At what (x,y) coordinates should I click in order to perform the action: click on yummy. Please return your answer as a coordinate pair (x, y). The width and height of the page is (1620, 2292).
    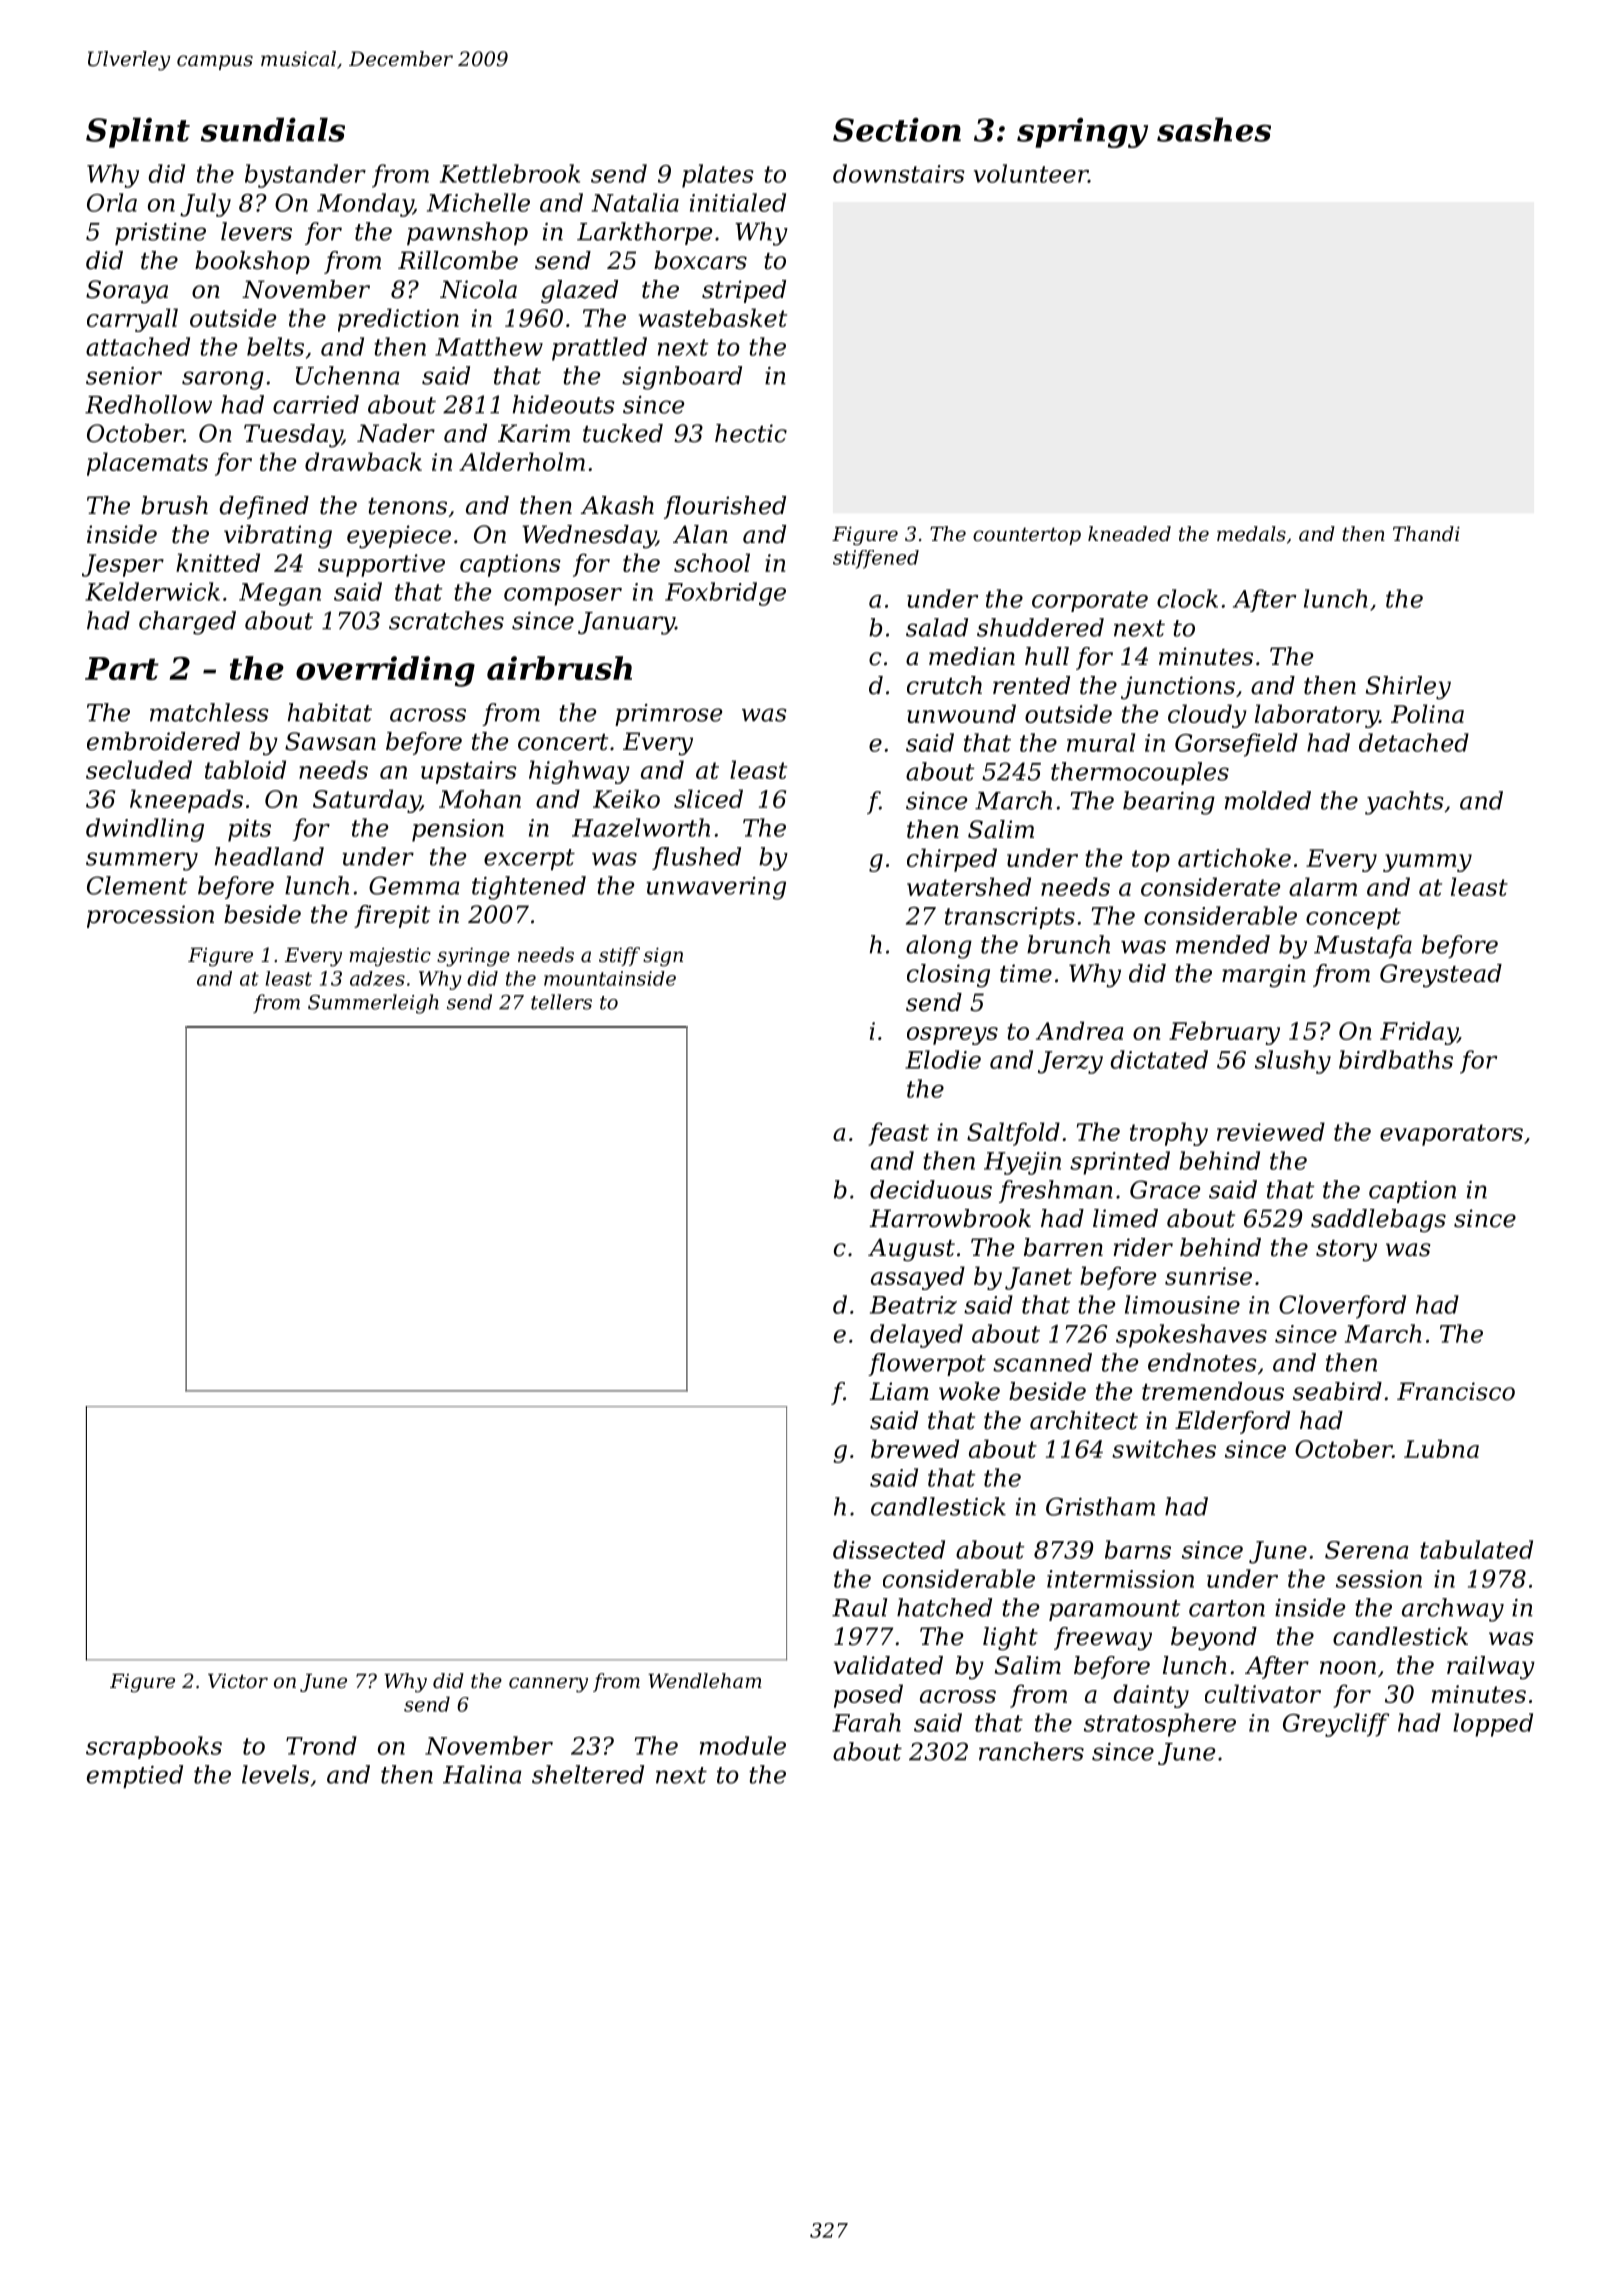
    Looking at the image, I should click on (1427, 863).
